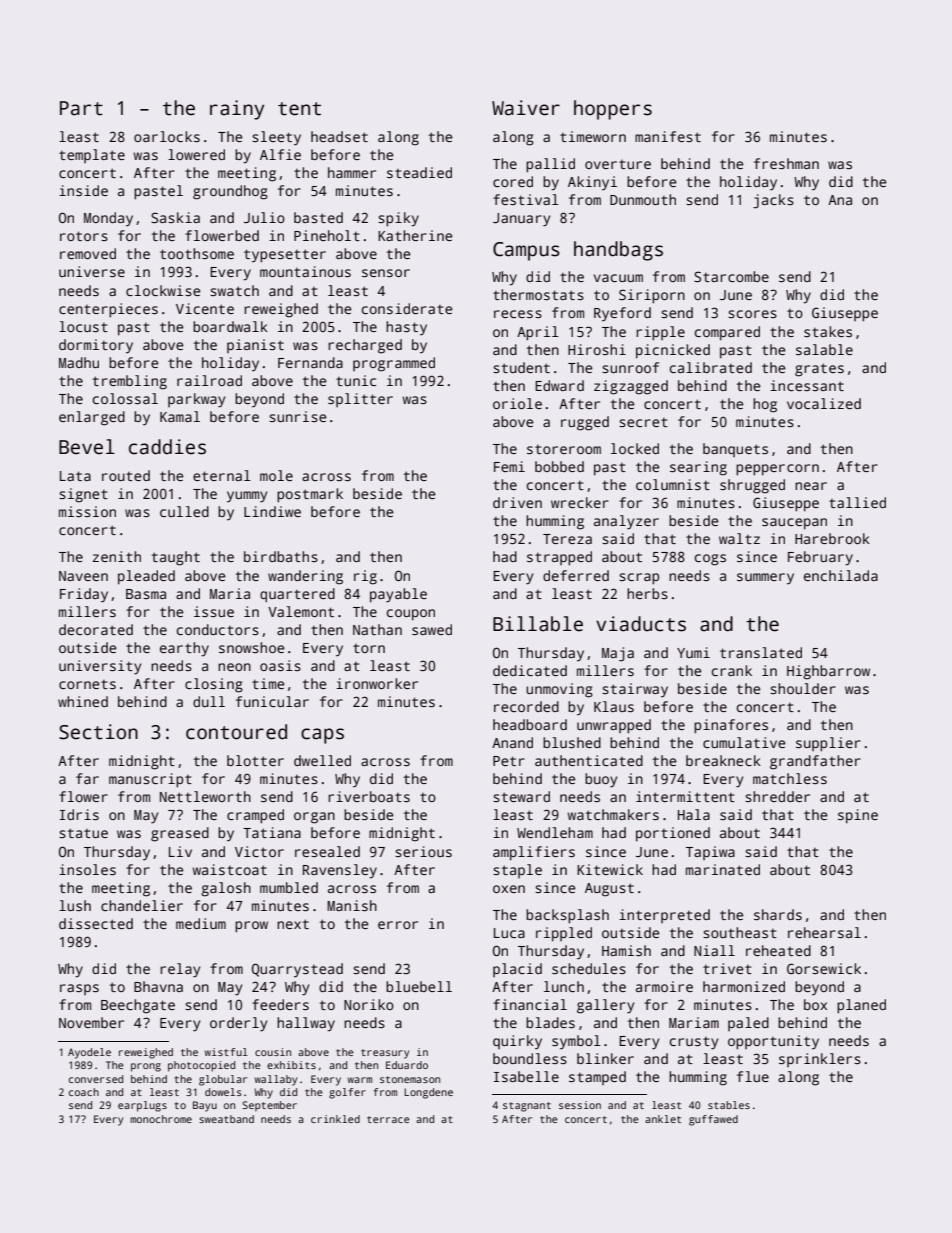  I want to click on Friday, so click(84, 595).
